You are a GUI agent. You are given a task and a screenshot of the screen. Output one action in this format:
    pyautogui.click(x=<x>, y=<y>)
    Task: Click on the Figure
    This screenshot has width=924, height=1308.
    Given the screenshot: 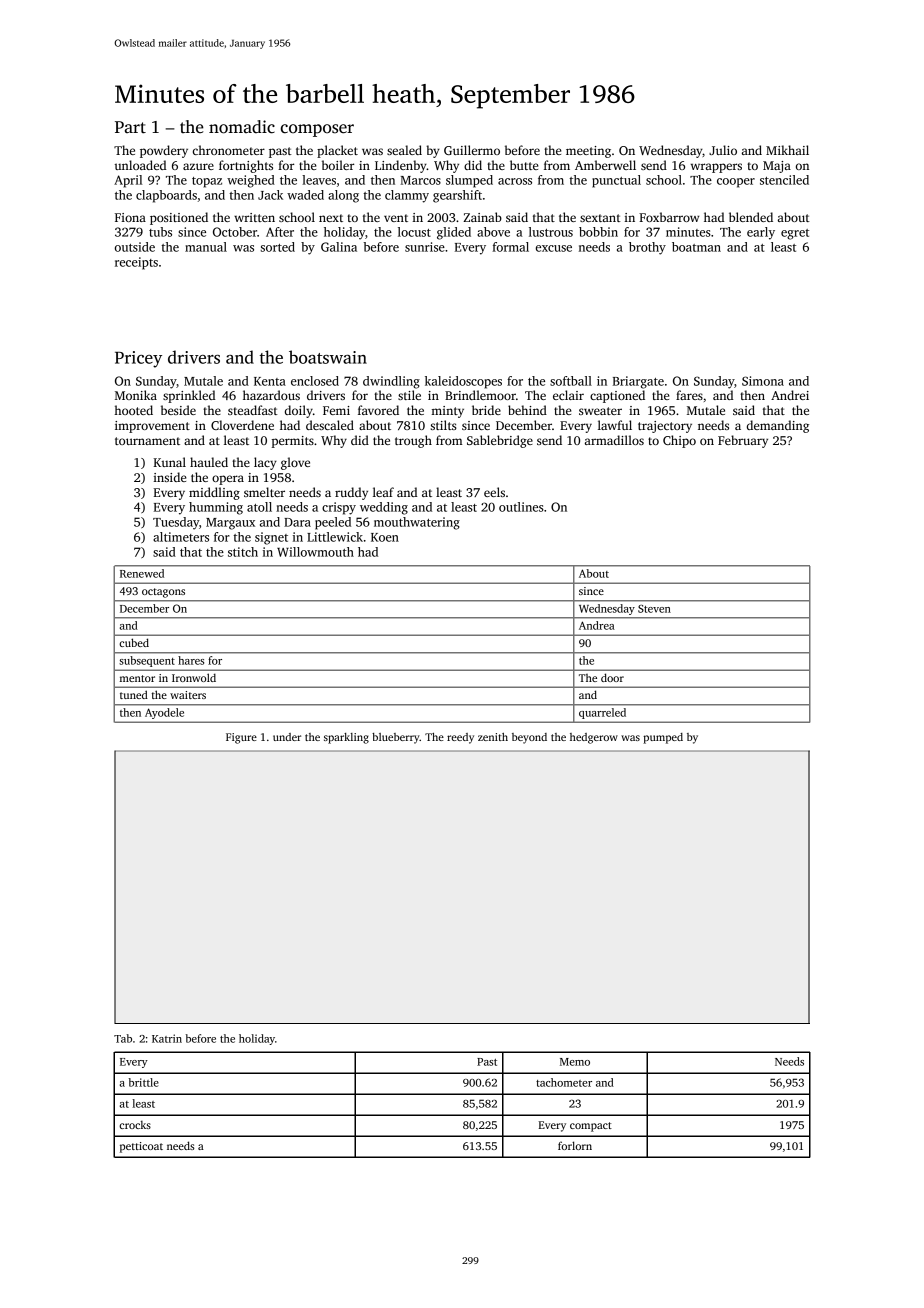 What is the action you would take?
    pyautogui.click(x=241, y=738)
